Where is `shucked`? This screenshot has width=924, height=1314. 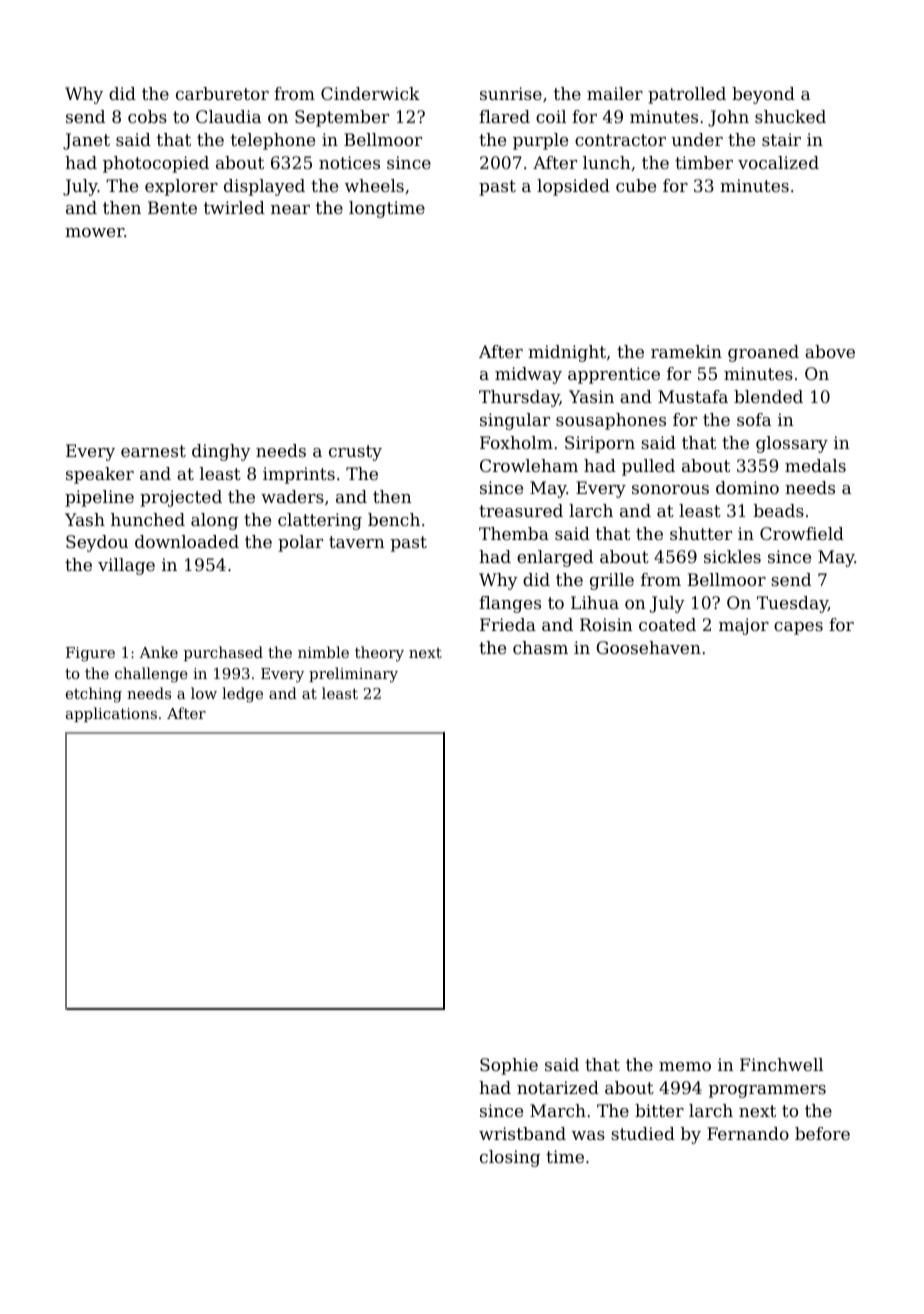 shucked is located at coordinates (790, 116).
